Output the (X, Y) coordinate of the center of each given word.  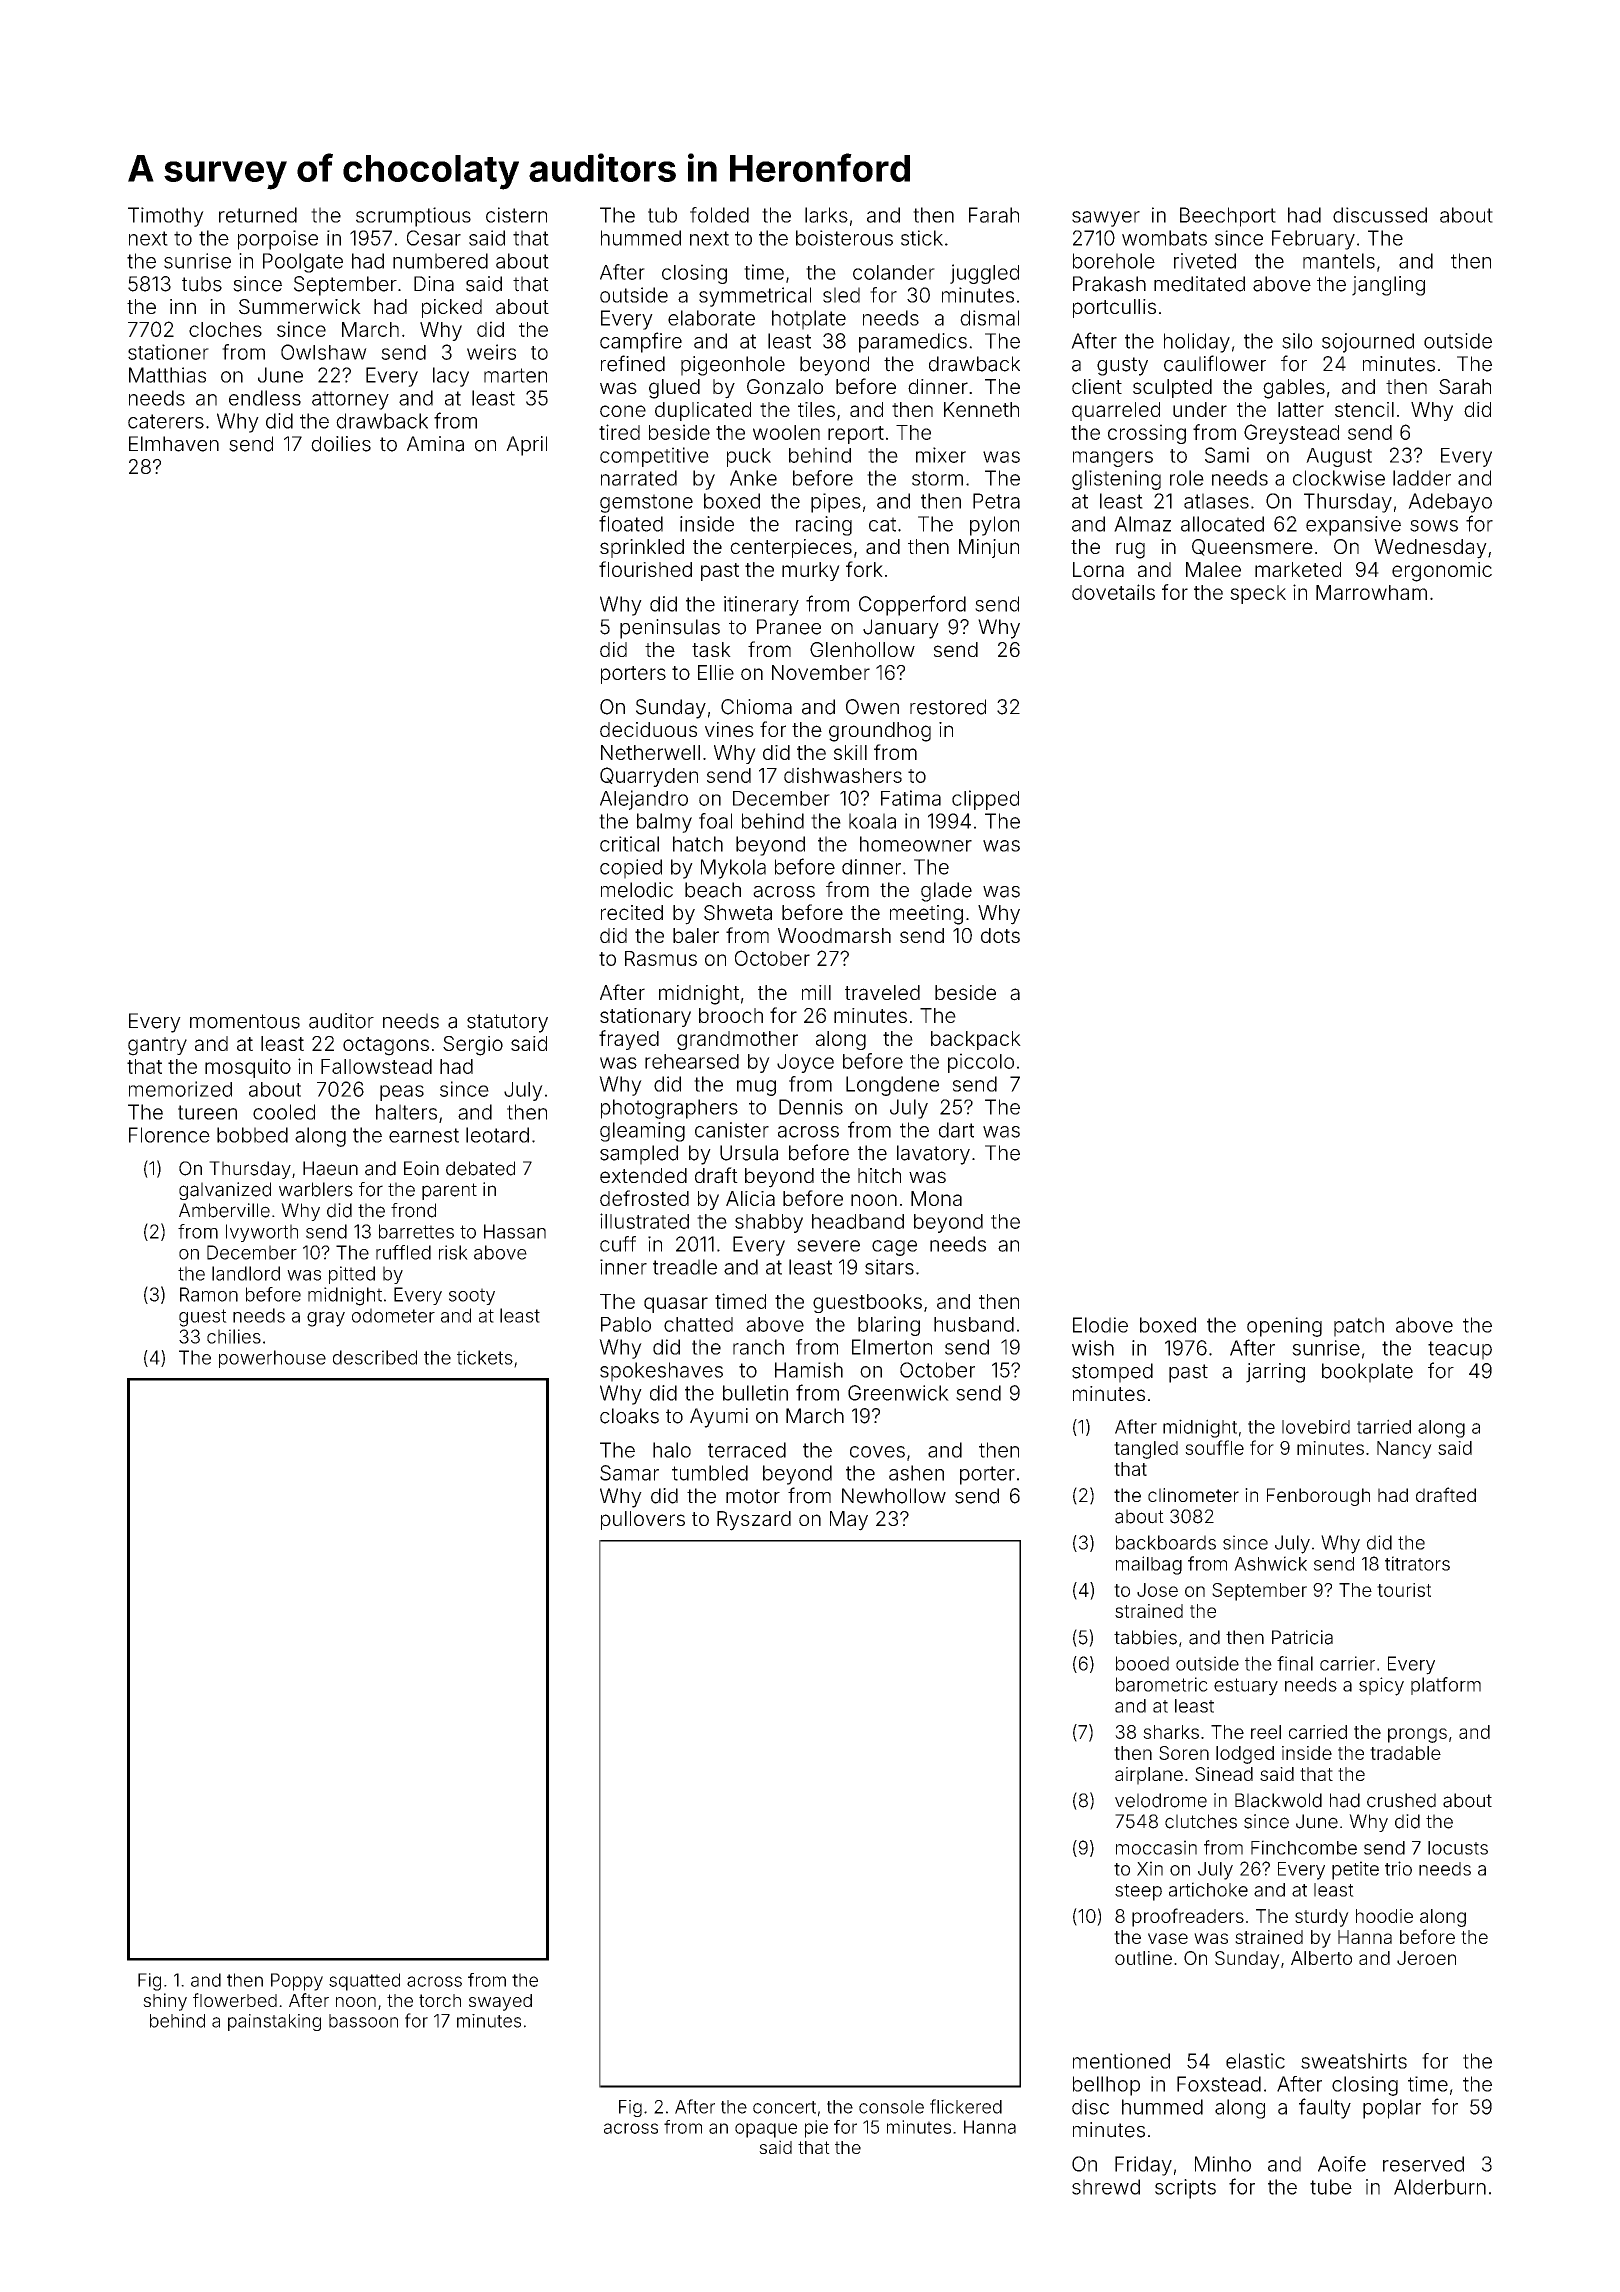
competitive (654, 457)
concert (784, 2107)
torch (440, 2000)
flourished (645, 569)
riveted (1205, 261)
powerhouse (272, 1359)
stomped (1112, 1373)
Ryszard (754, 1521)
